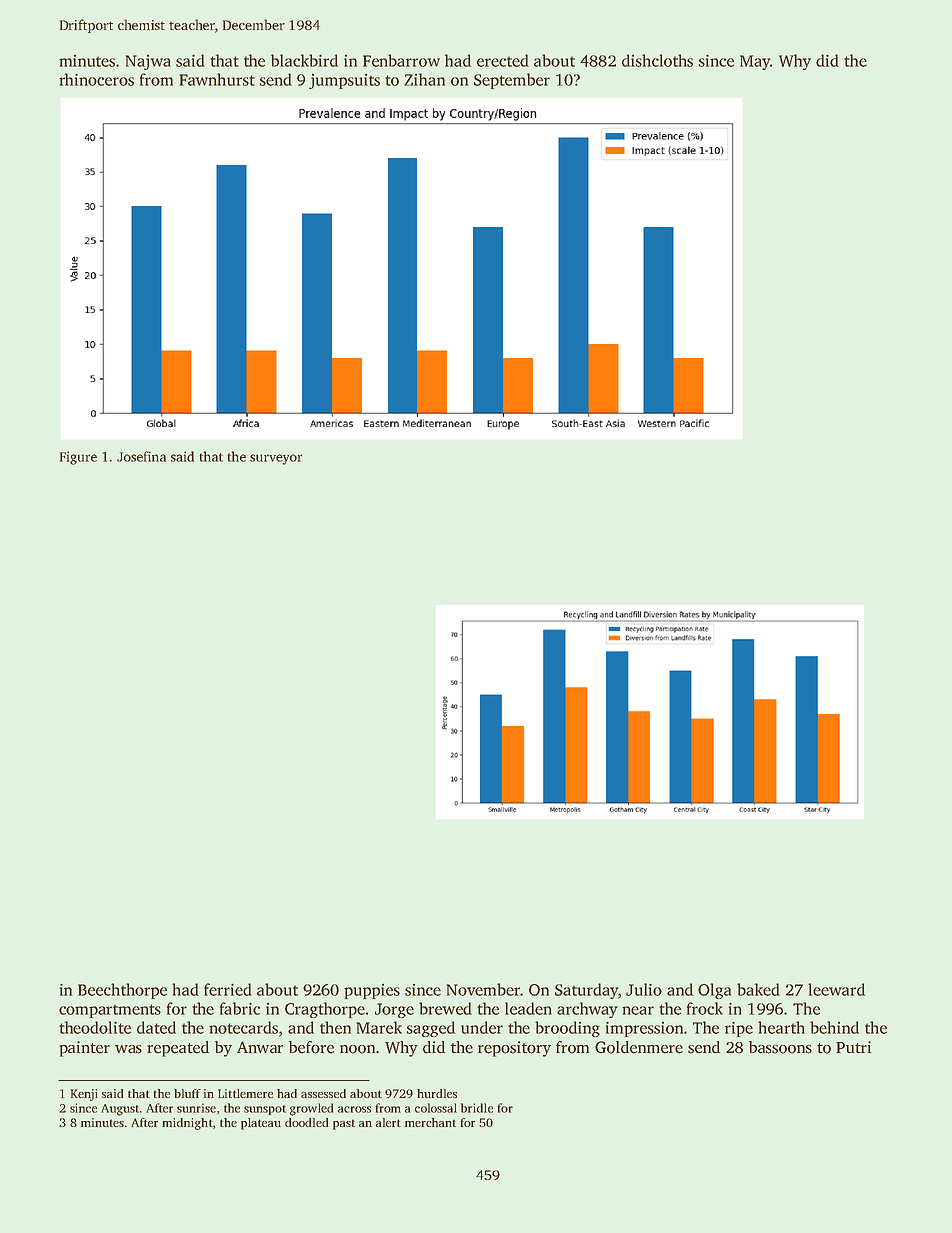 The width and height of the document is (952, 1233). What do you see at coordinates (95, 1027) in the document?
I see `theodolite` at bounding box center [95, 1027].
